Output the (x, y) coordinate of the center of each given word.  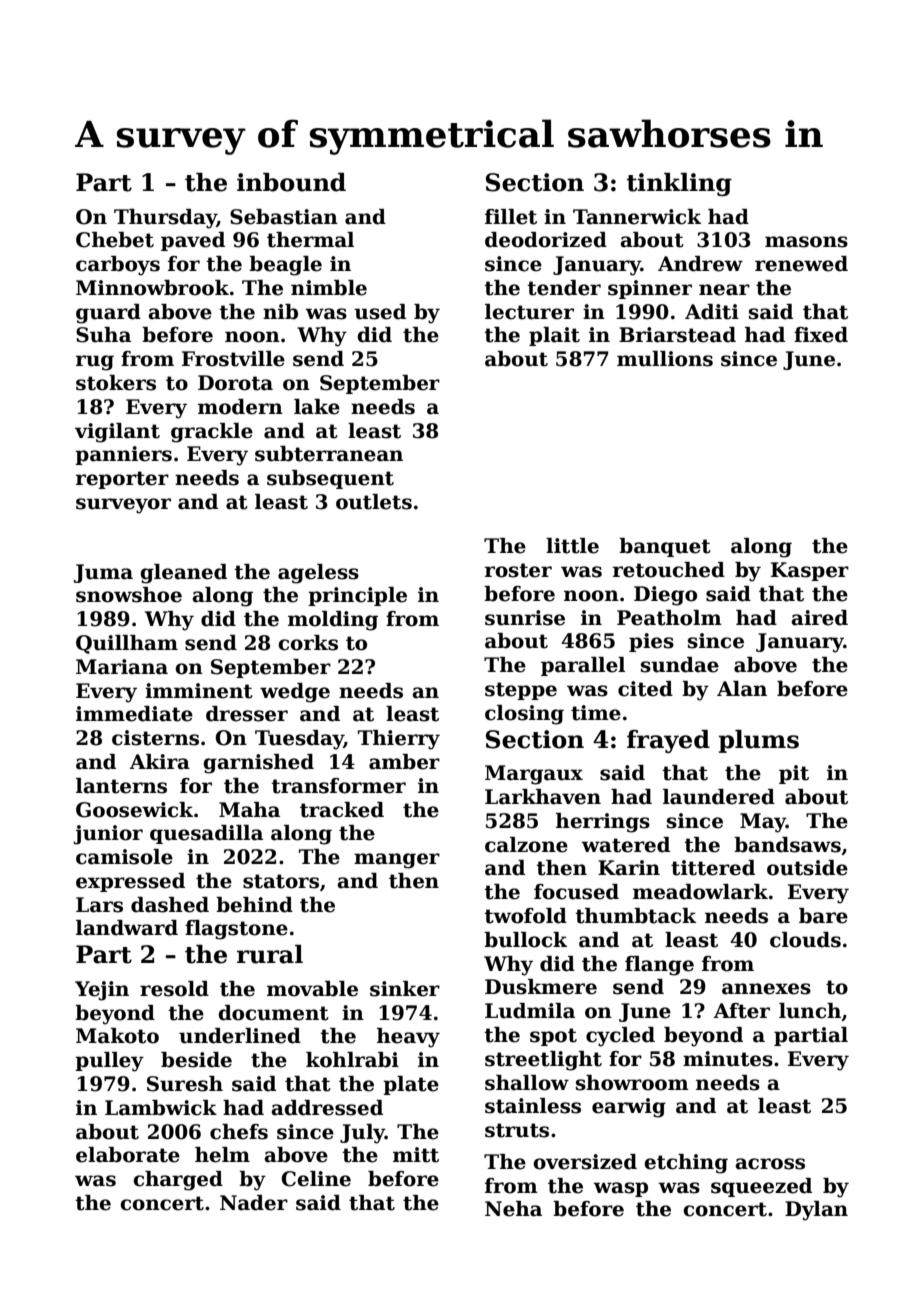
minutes (728, 1059)
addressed (327, 1108)
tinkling (679, 184)
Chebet (115, 240)
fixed (821, 335)
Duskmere (541, 987)
